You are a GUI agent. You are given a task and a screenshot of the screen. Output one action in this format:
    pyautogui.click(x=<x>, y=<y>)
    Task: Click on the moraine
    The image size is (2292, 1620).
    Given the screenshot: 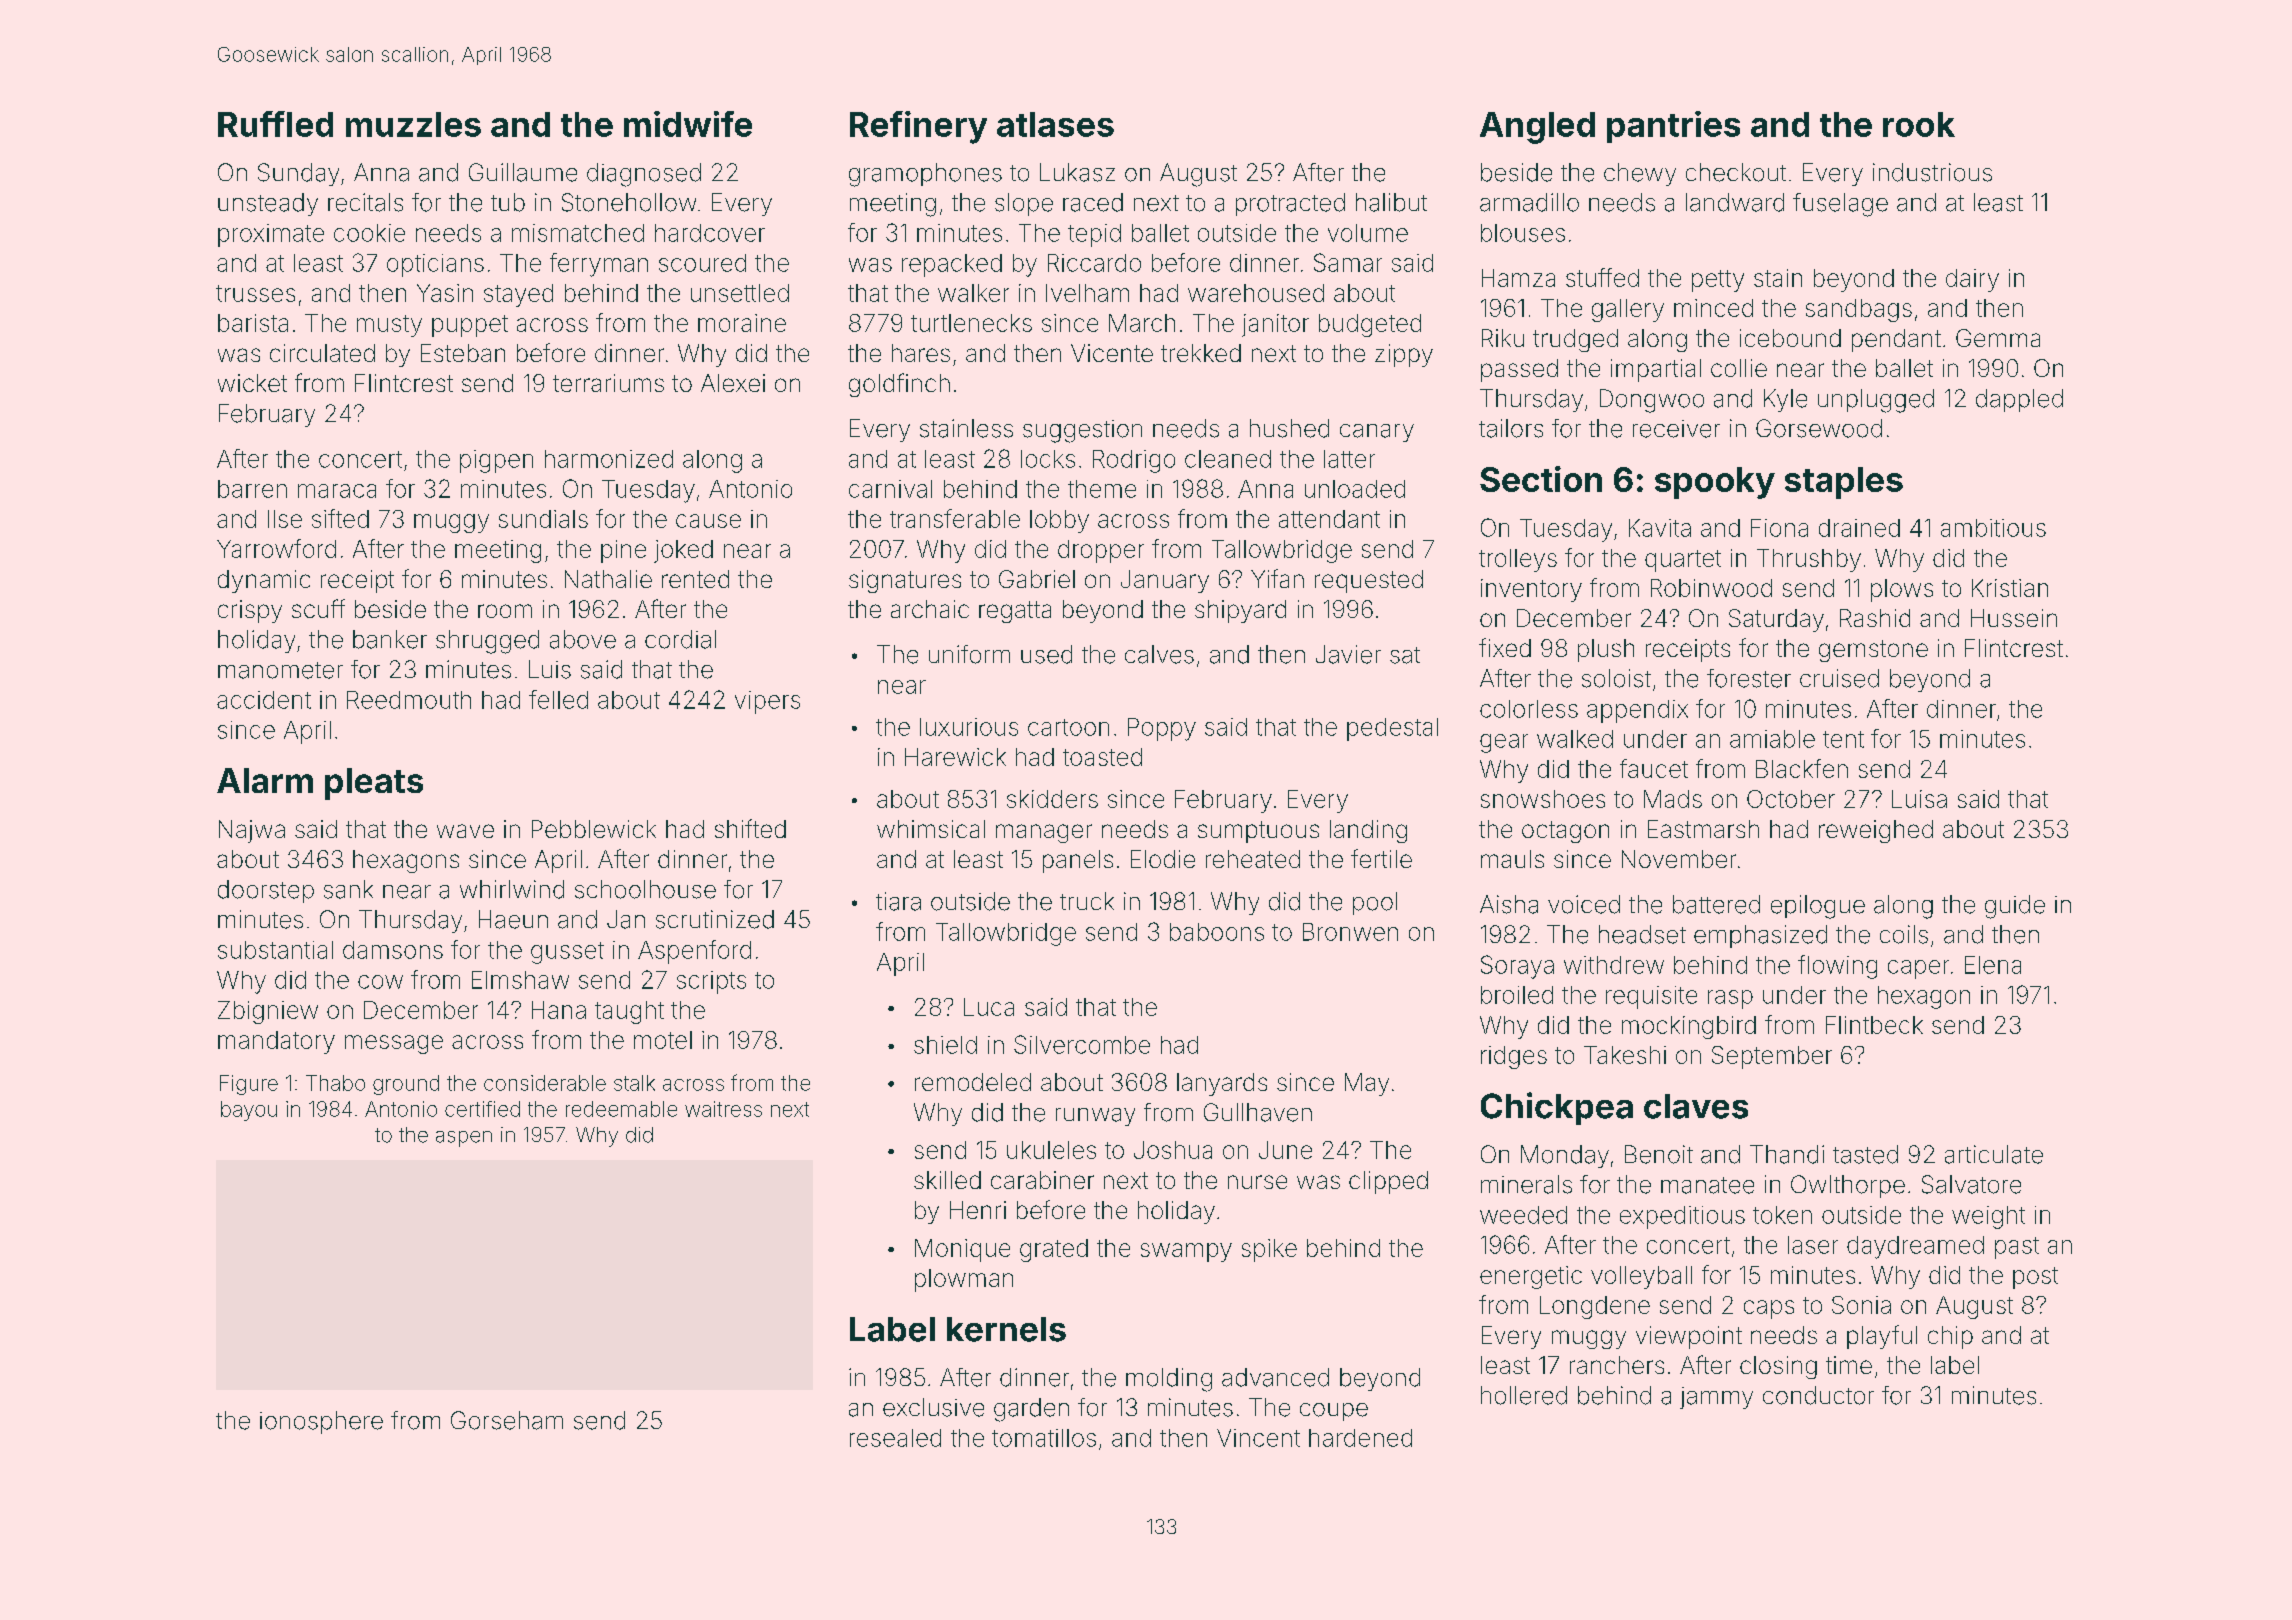 What is the action you would take?
    pyautogui.click(x=742, y=323)
